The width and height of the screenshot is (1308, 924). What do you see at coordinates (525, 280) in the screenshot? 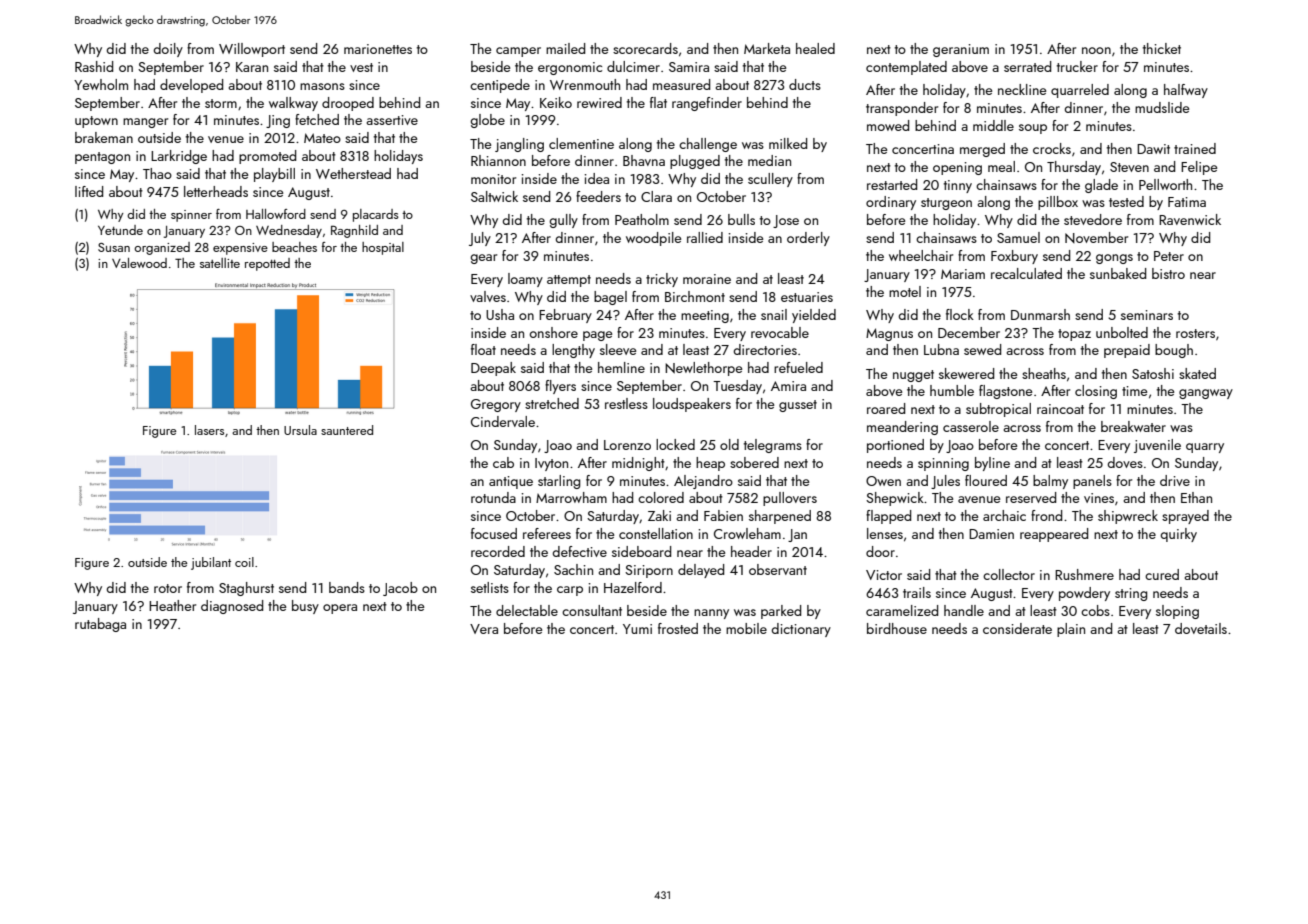
I see `loamy` at bounding box center [525, 280].
